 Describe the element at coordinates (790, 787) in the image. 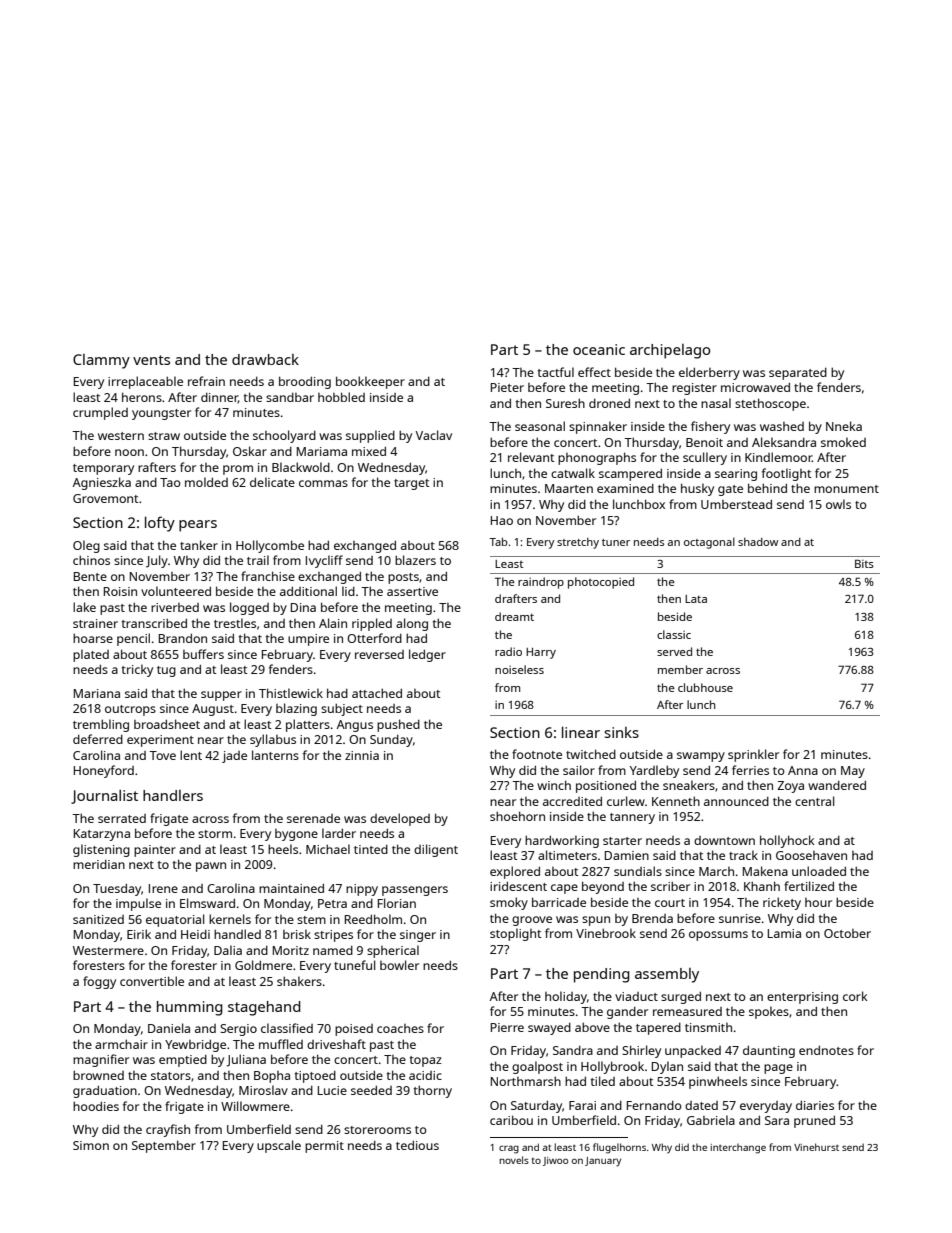

I see `Zoya` at that location.
